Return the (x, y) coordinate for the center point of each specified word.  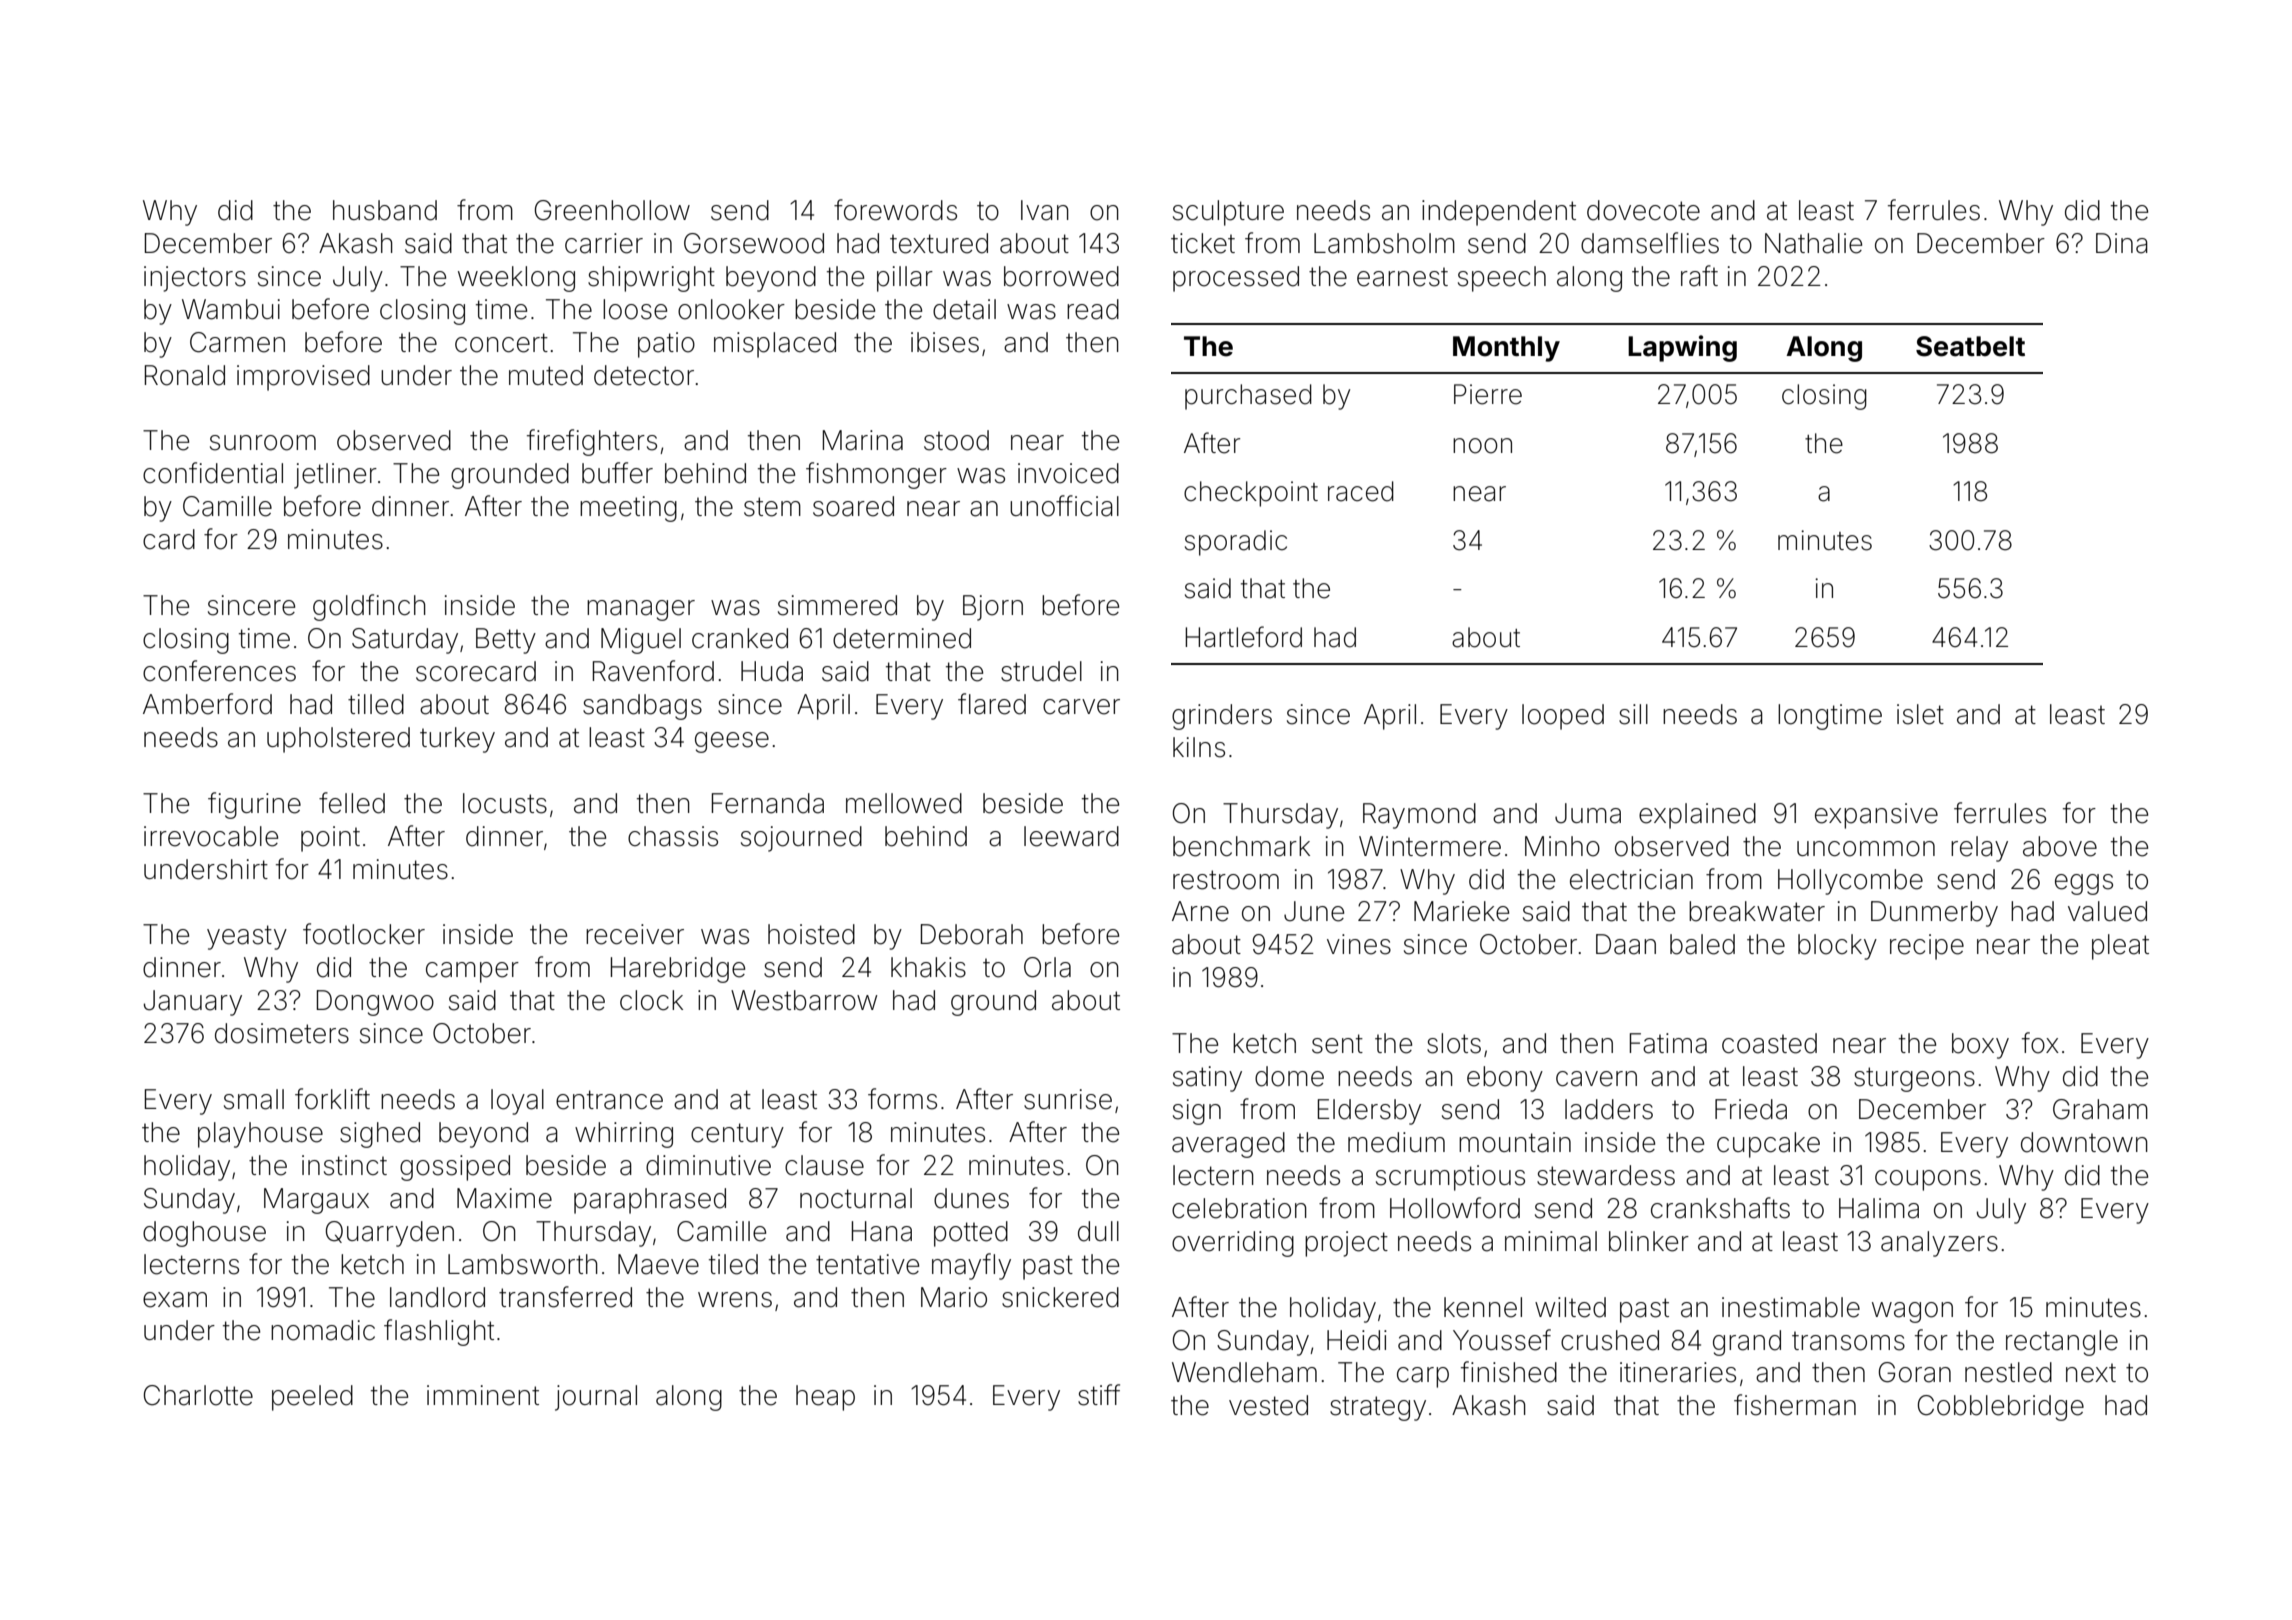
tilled (376, 704)
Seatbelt (1970, 346)
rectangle (2062, 1343)
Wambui (231, 309)
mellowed (904, 803)
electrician (1631, 879)
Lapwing (1682, 348)
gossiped (455, 1168)
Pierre (1488, 394)
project (1346, 1244)
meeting (628, 509)
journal (596, 1398)
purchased (1248, 397)
